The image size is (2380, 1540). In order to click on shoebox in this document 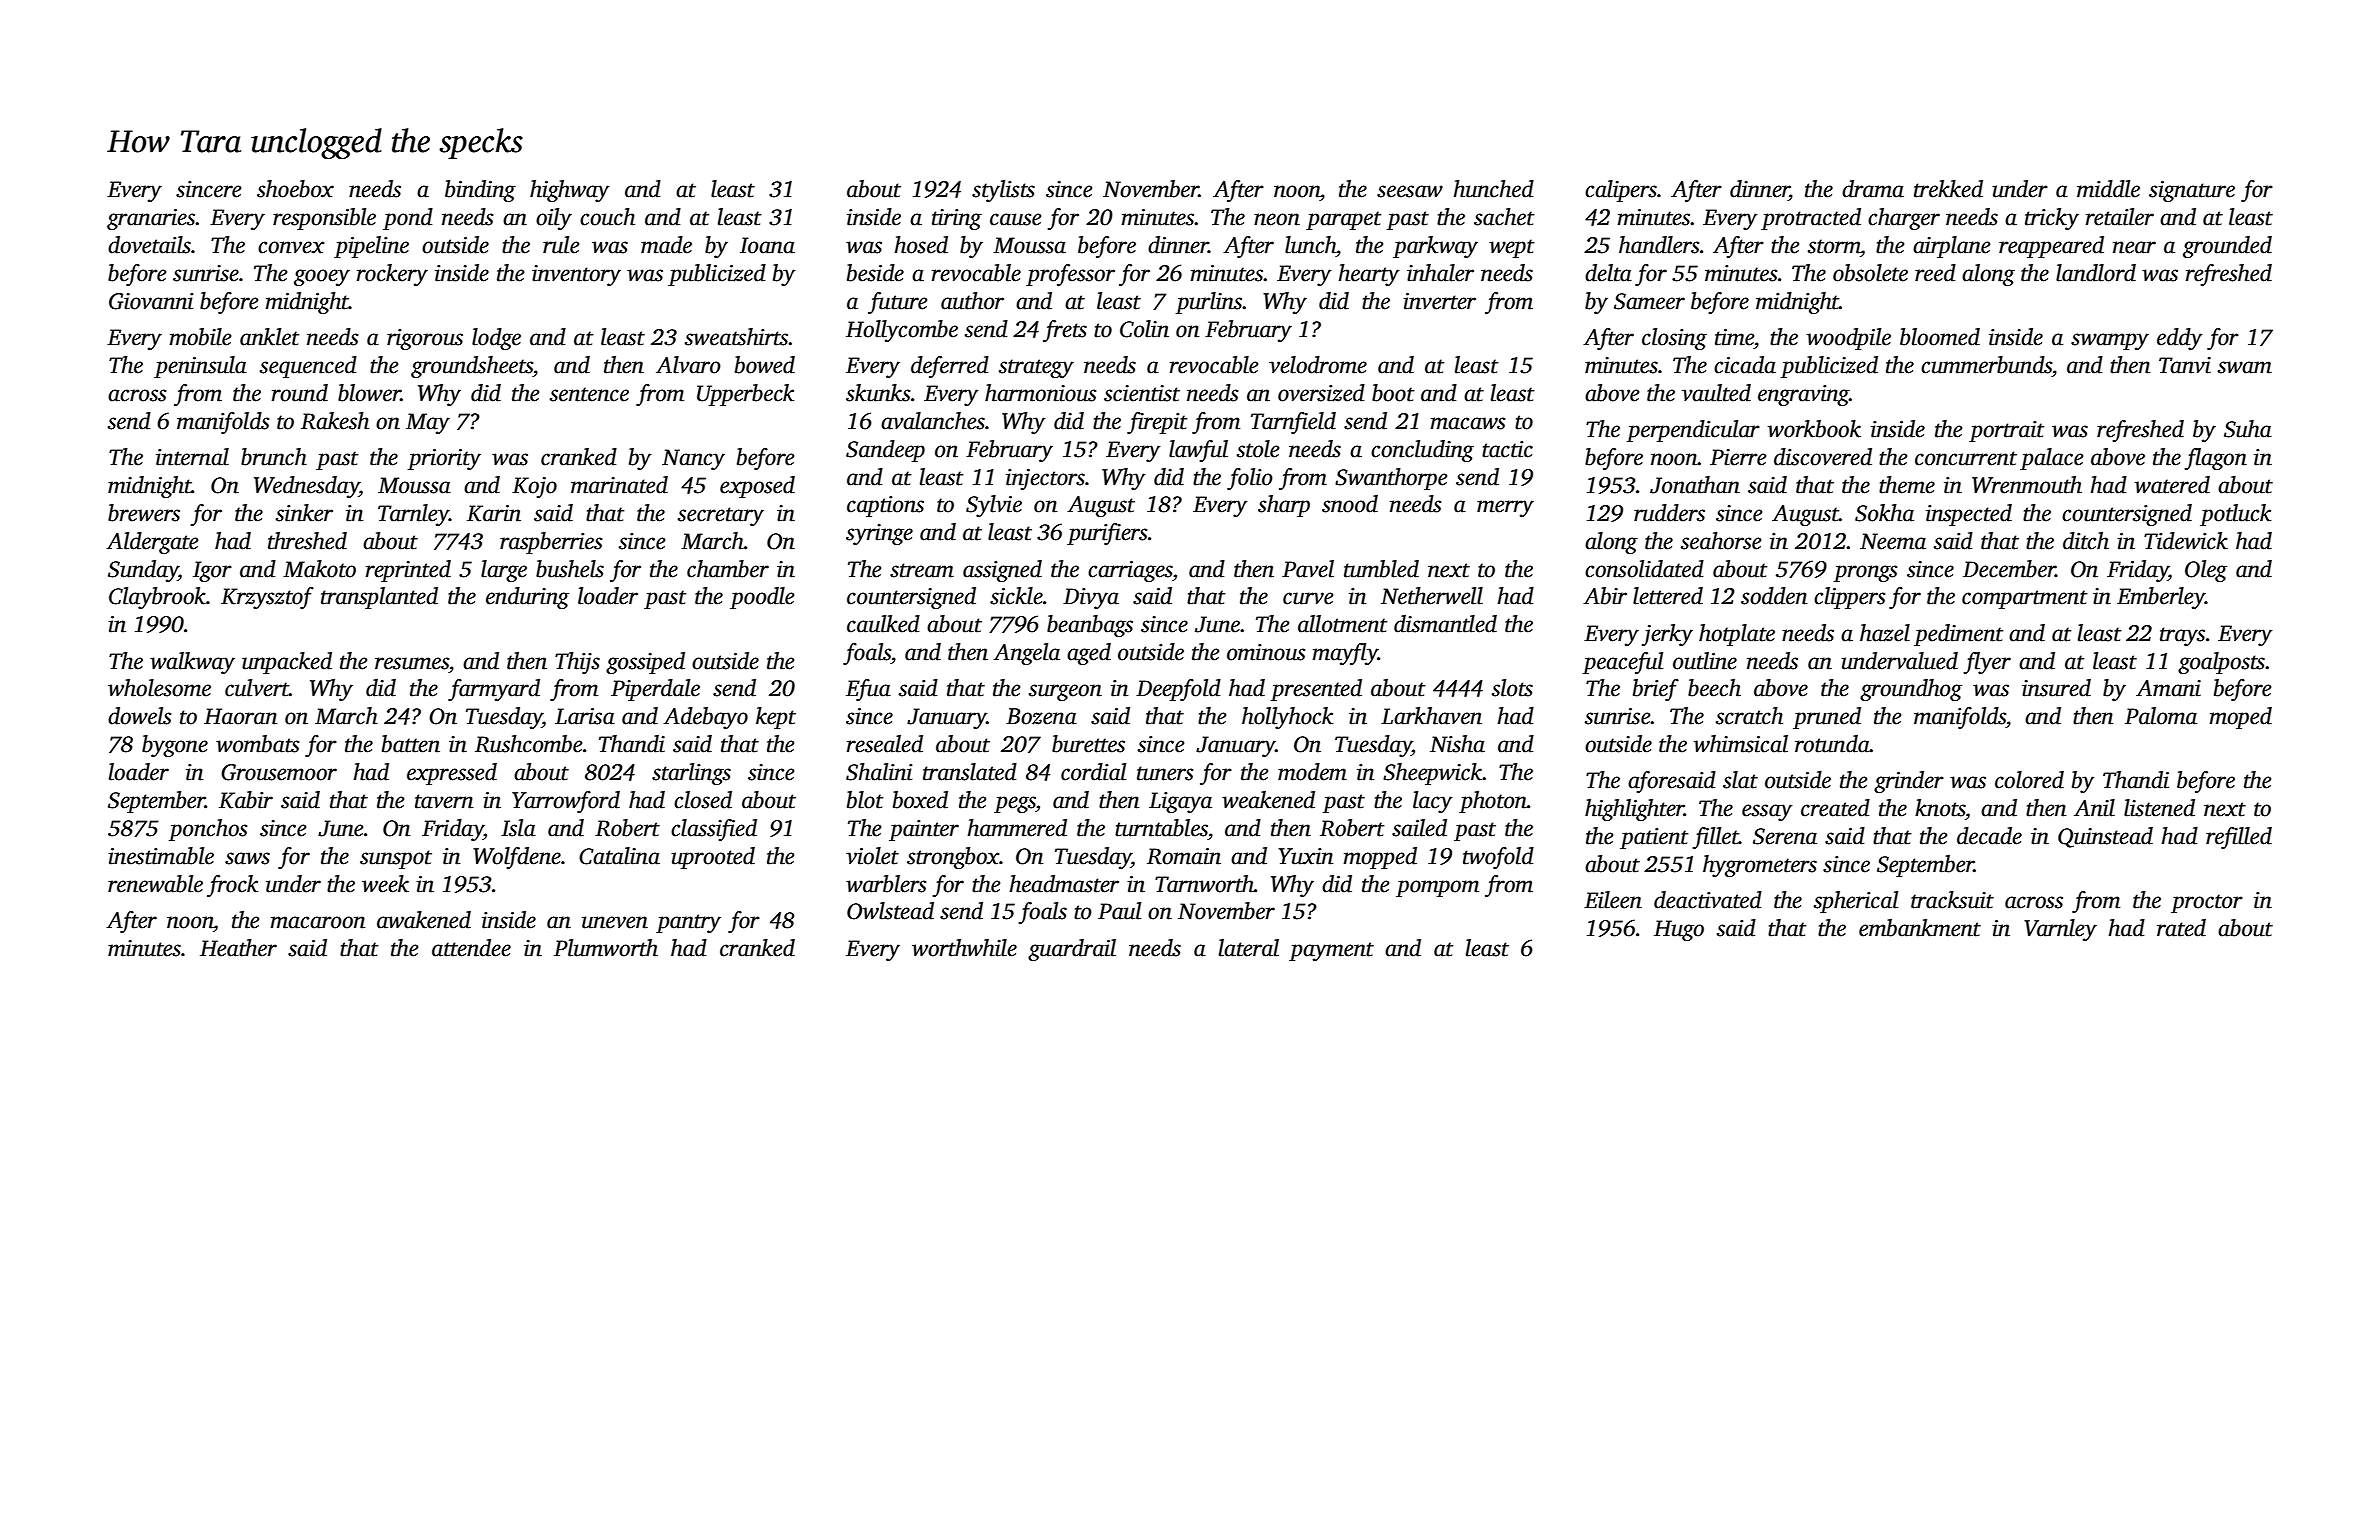, I will do `click(295, 189)`.
